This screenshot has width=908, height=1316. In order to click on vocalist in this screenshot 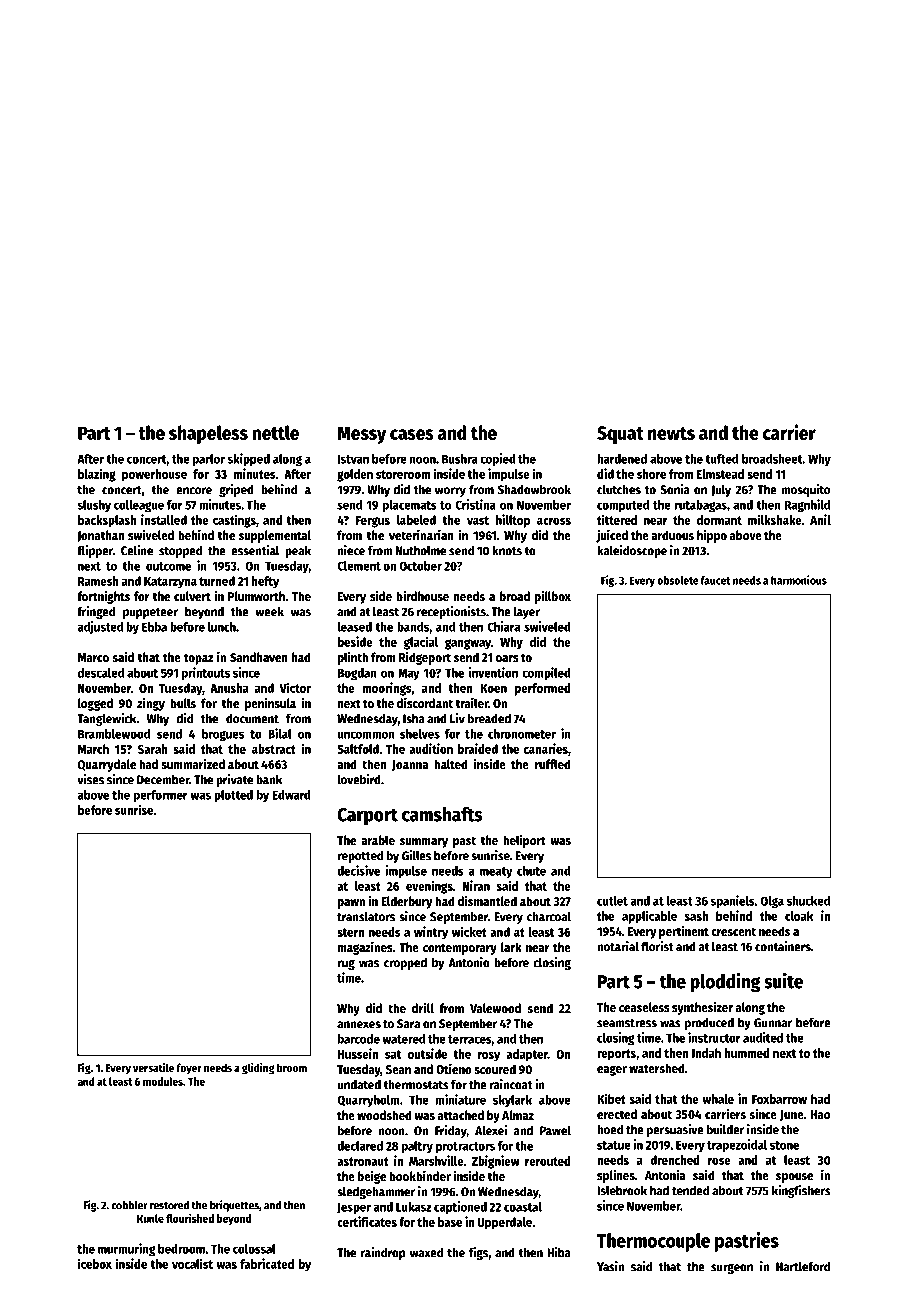, I will do `click(192, 1263)`.
